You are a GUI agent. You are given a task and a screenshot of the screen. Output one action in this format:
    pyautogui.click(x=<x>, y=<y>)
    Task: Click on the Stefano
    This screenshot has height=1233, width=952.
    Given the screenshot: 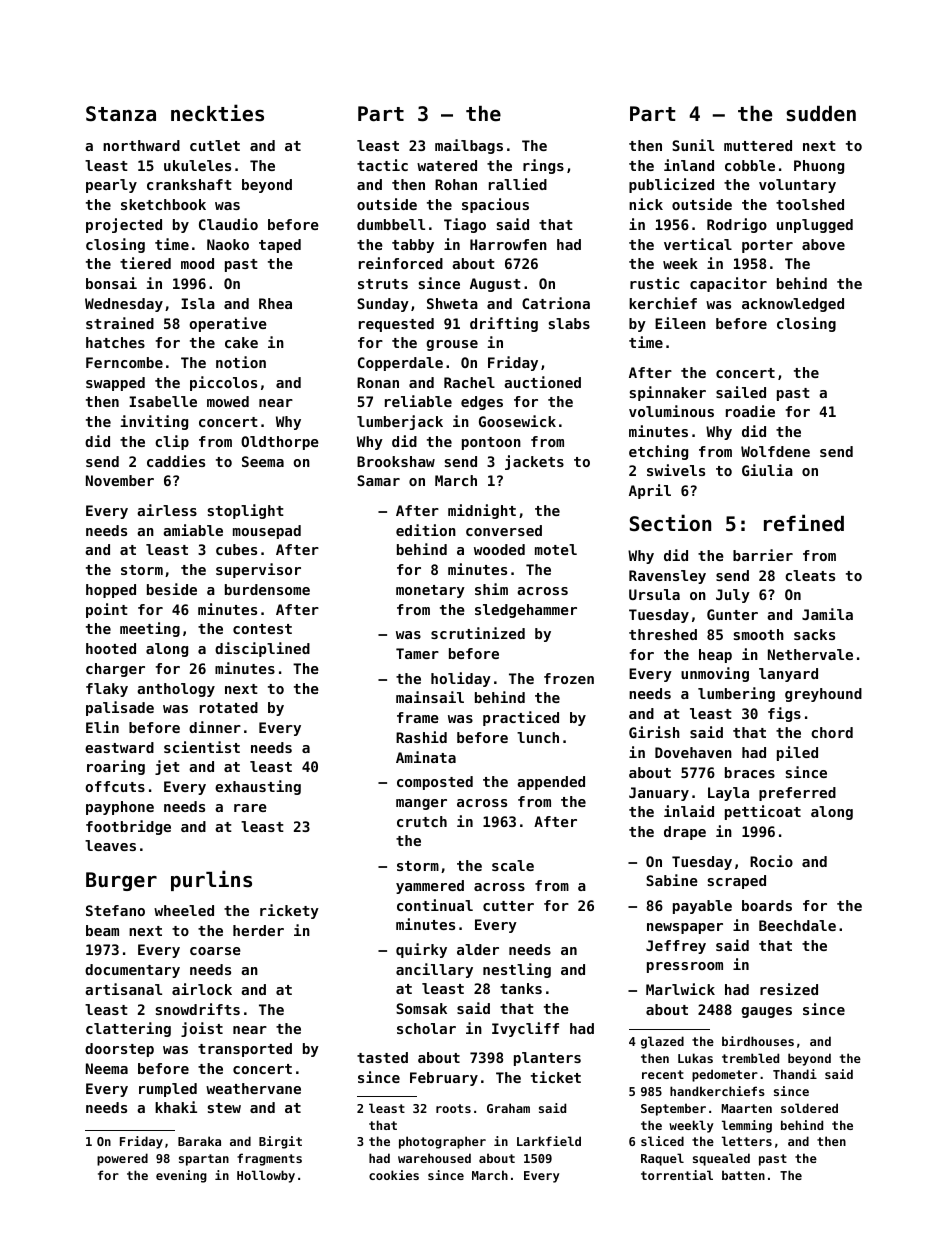 What is the action you would take?
    pyautogui.click(x=115, y=910)
